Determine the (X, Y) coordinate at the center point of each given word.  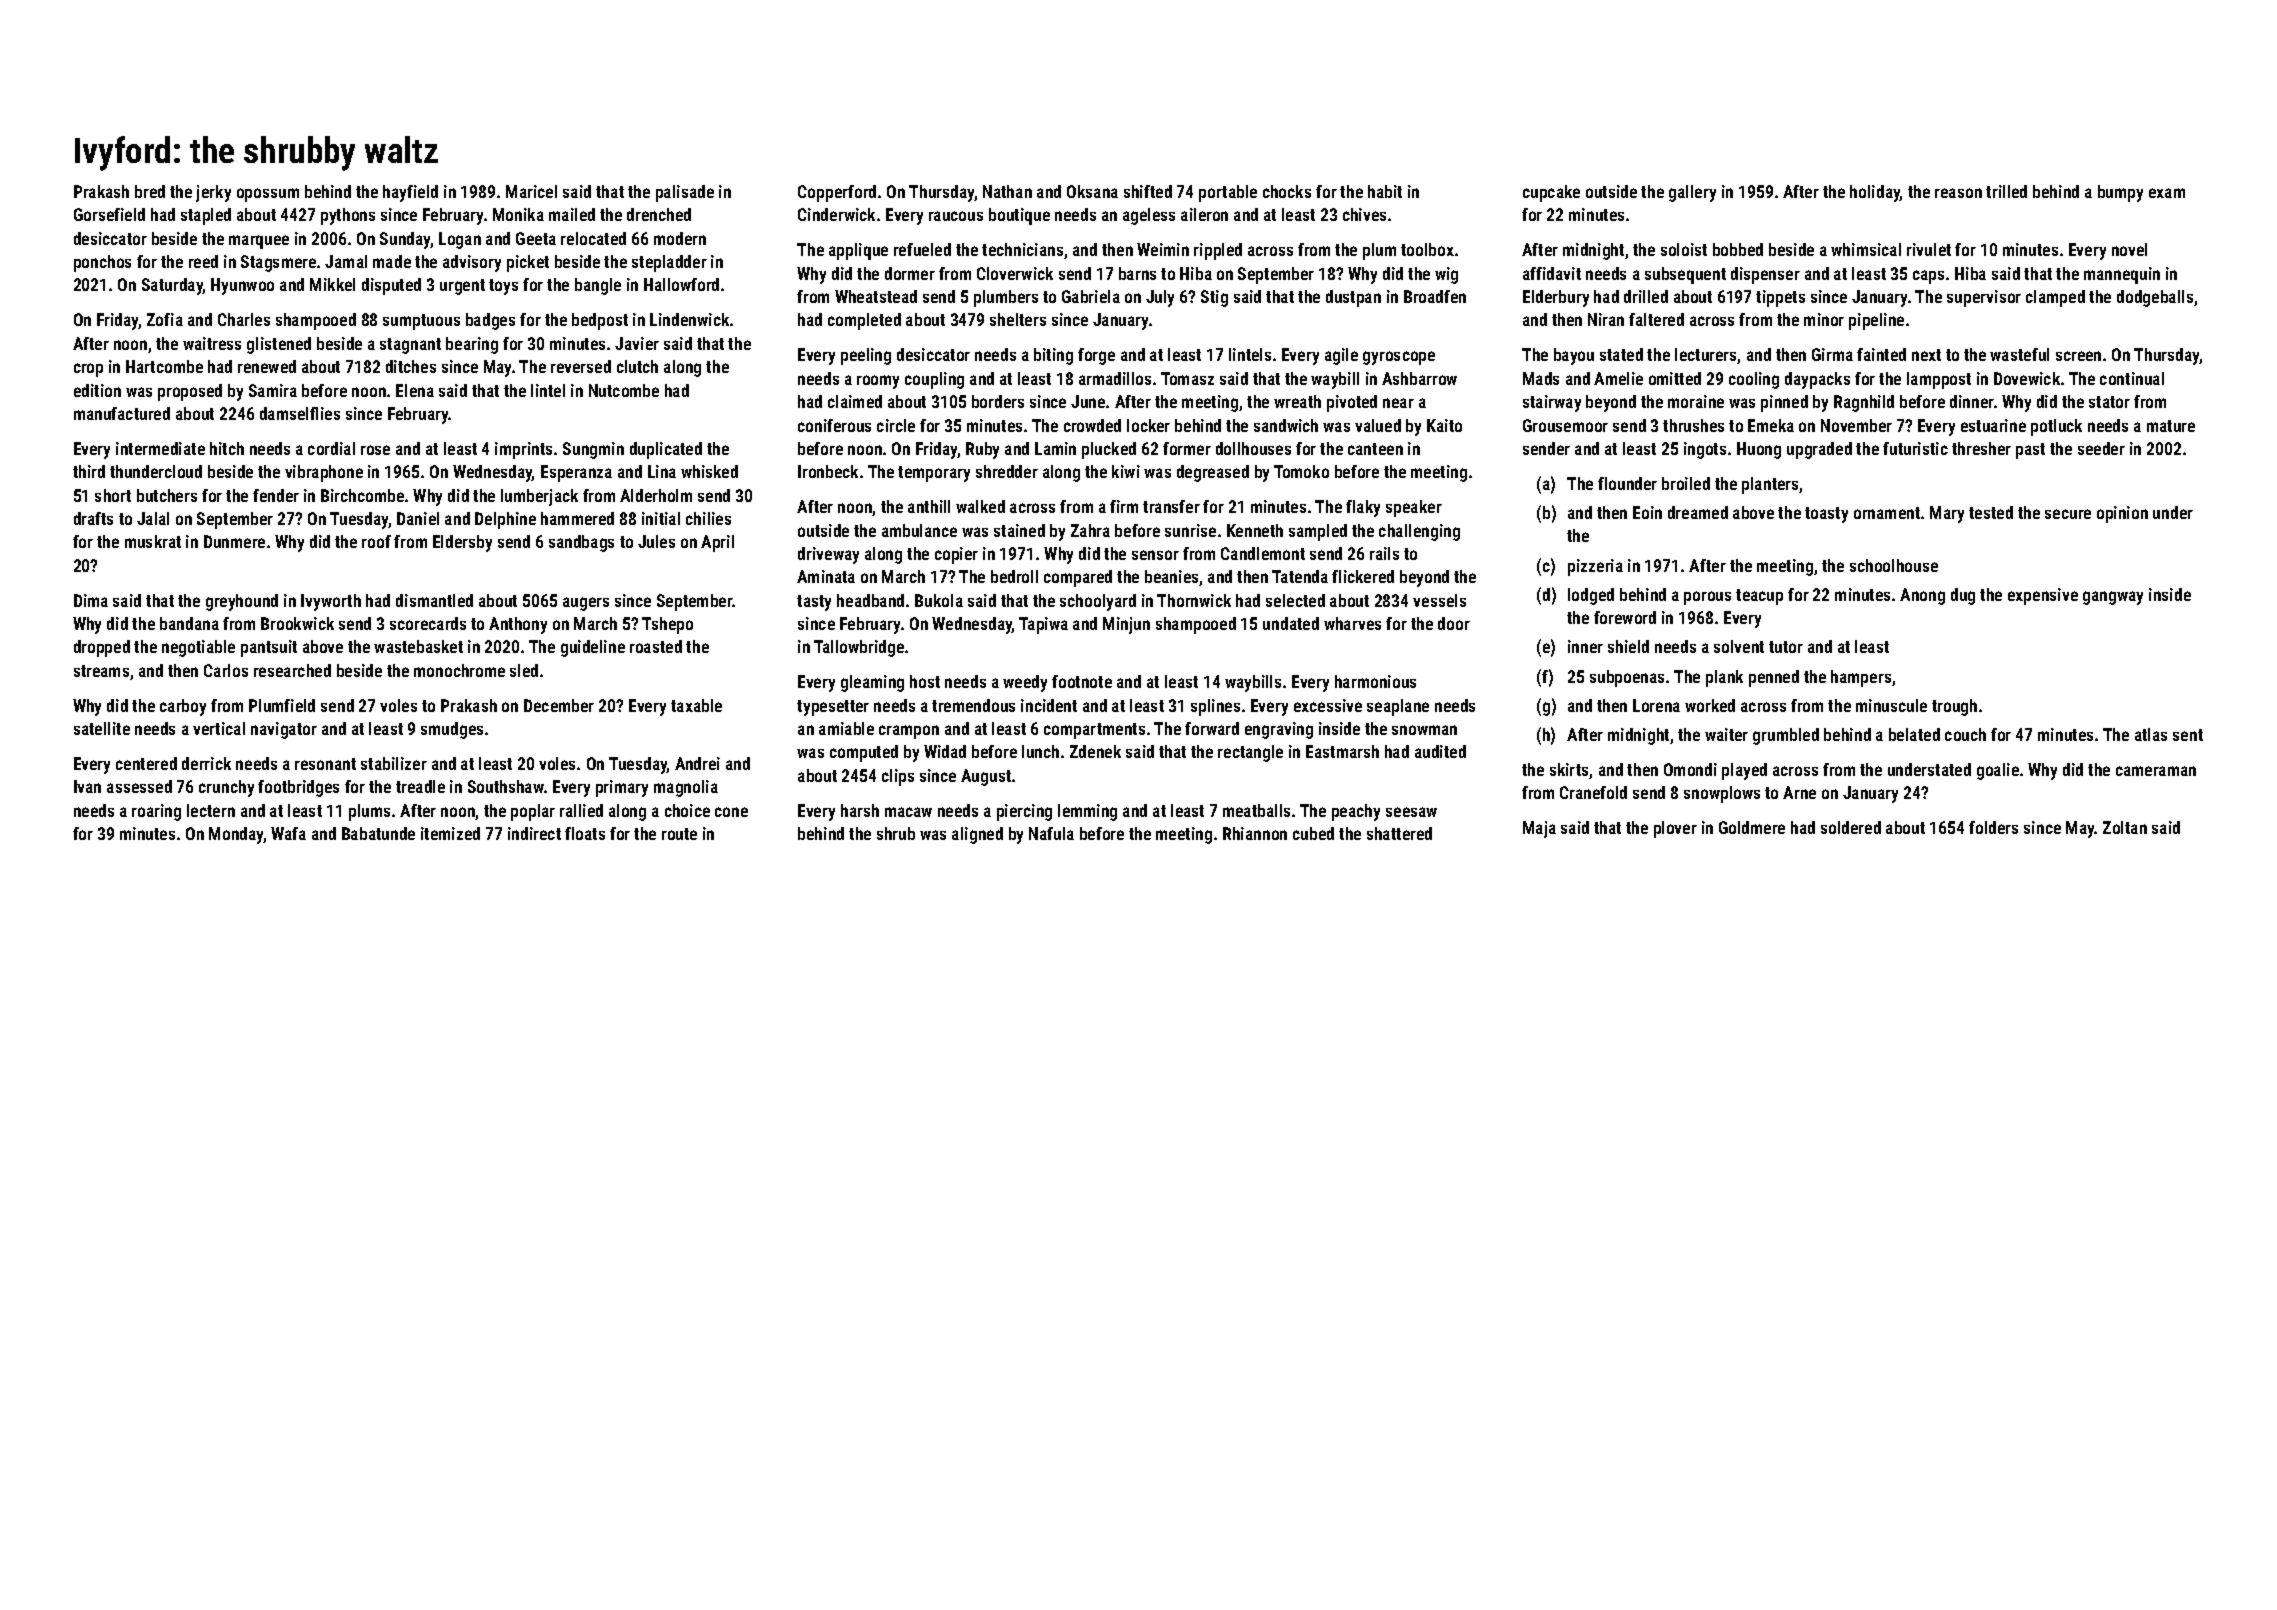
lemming (1087, 812)
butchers (167, 495)
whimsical (1866, 249)
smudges (452, 730)
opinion (2122, 514)
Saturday (172, 286)
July (1160, 298)
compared (1078, 578)
